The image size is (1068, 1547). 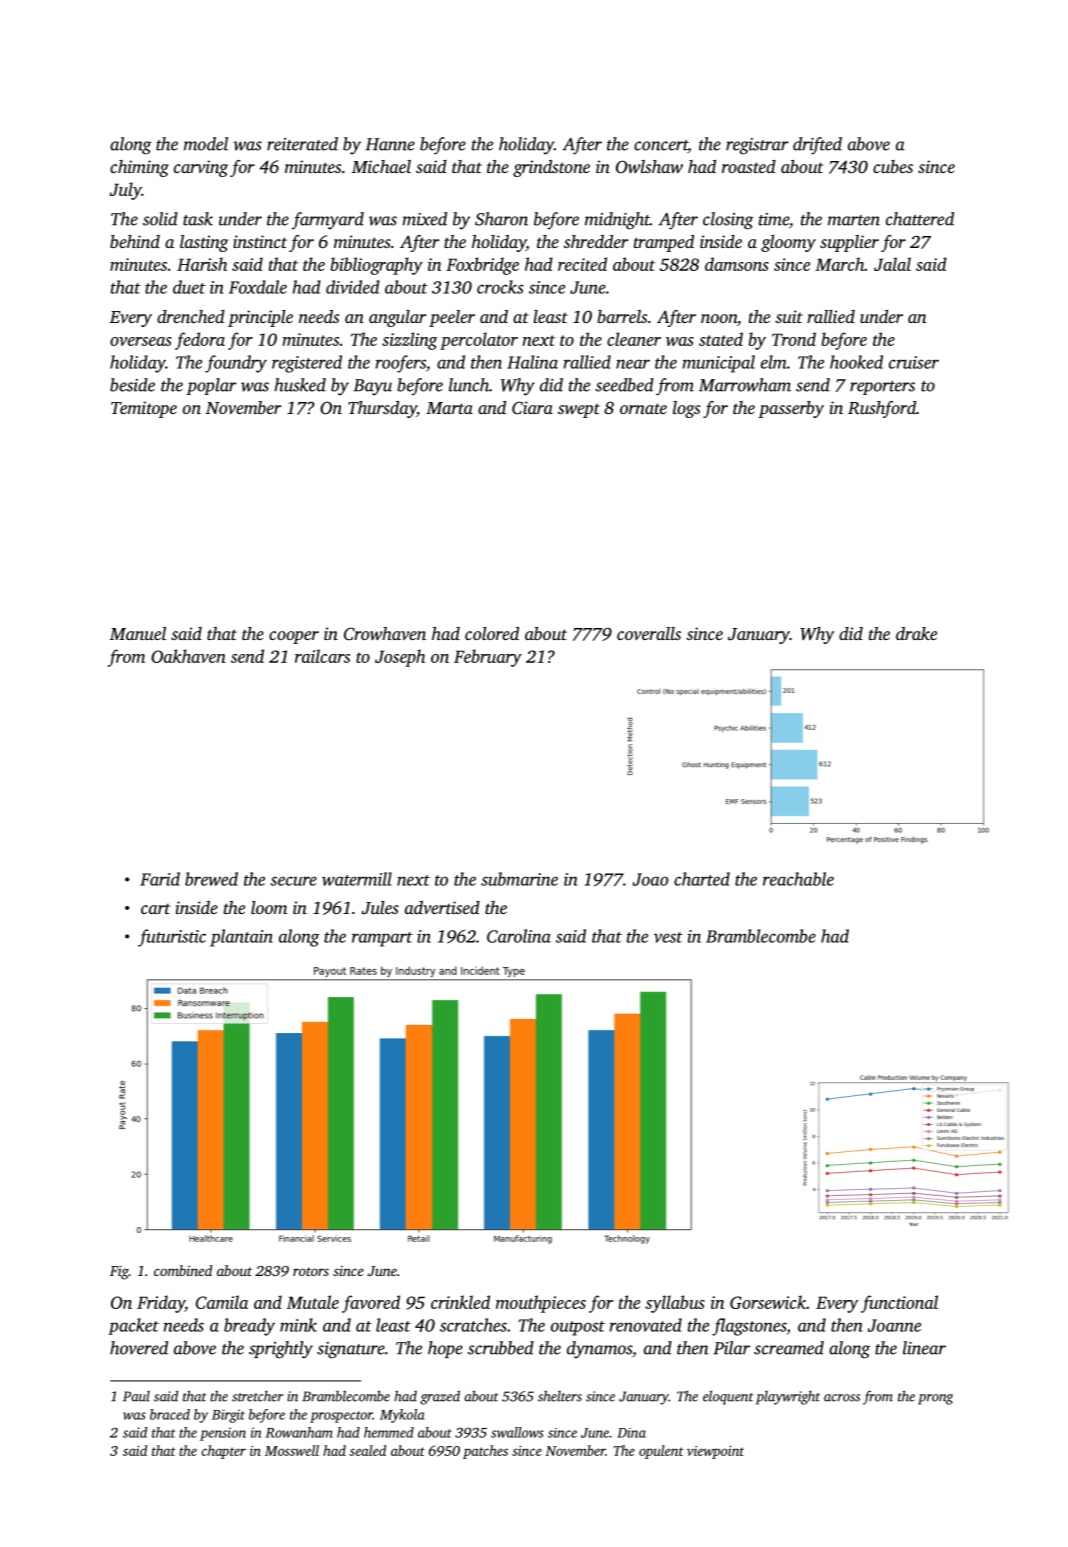 What do you see at coordinates (241, 938) in the page?
I see `plantain` at bounding box center [241, 938].
